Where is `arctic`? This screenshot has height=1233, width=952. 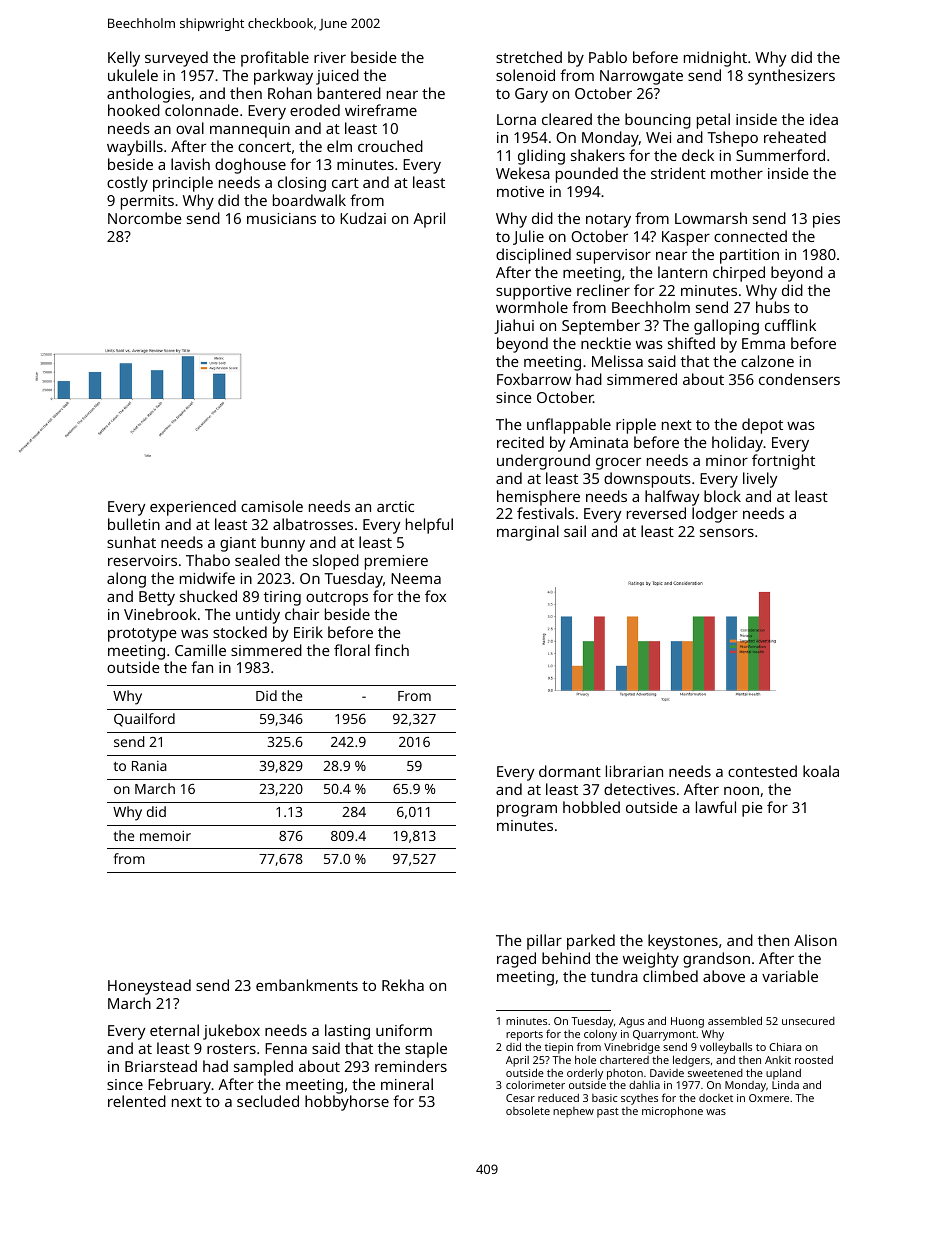
arctic is located at coordinates (395, 506).
